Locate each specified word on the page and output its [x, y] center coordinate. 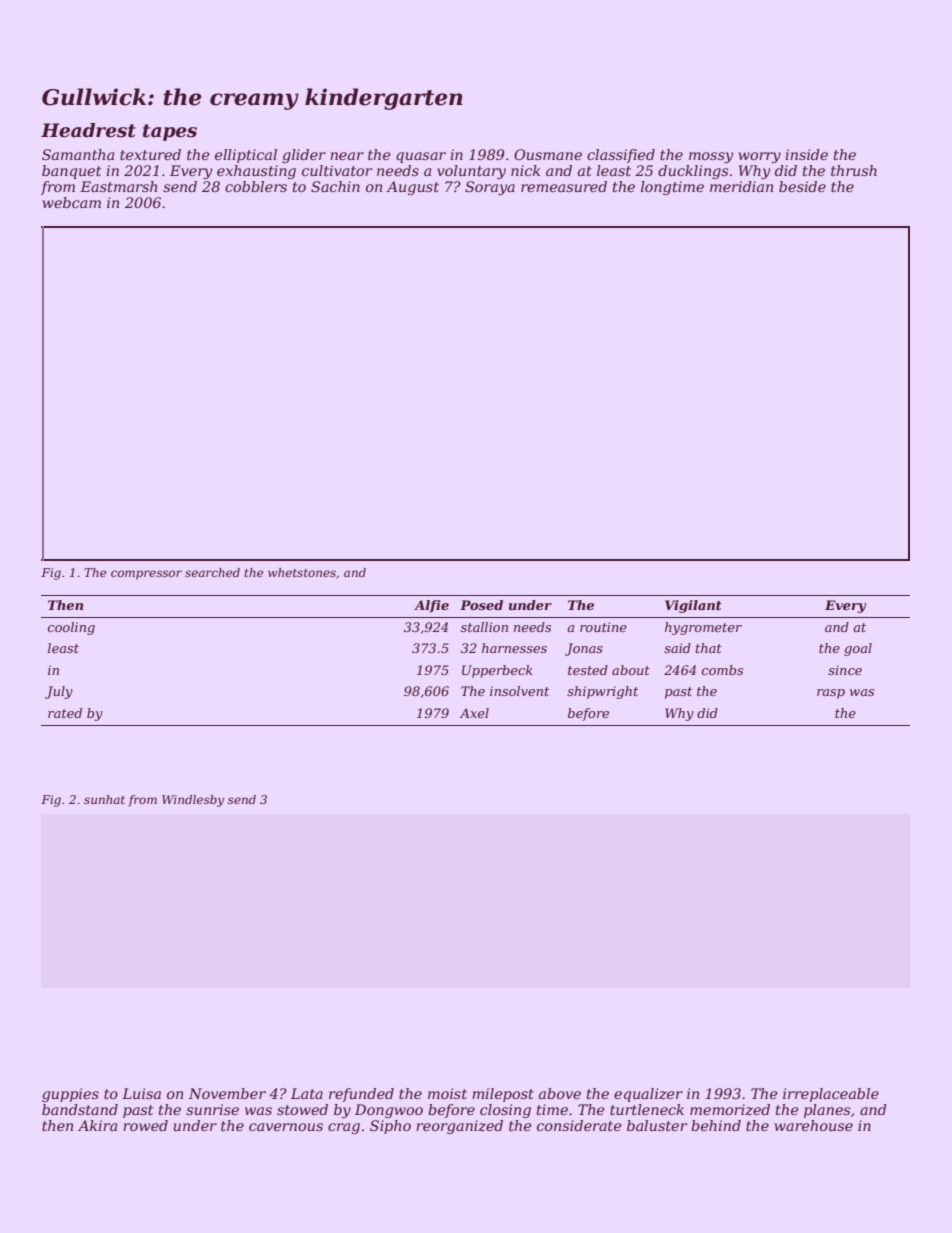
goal [858, 649]
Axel [474, 713]
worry [760, 157]
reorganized [459, 1127]
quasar [421, 157]
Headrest [88, 130]
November [227, 1093]
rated [65, 713]
